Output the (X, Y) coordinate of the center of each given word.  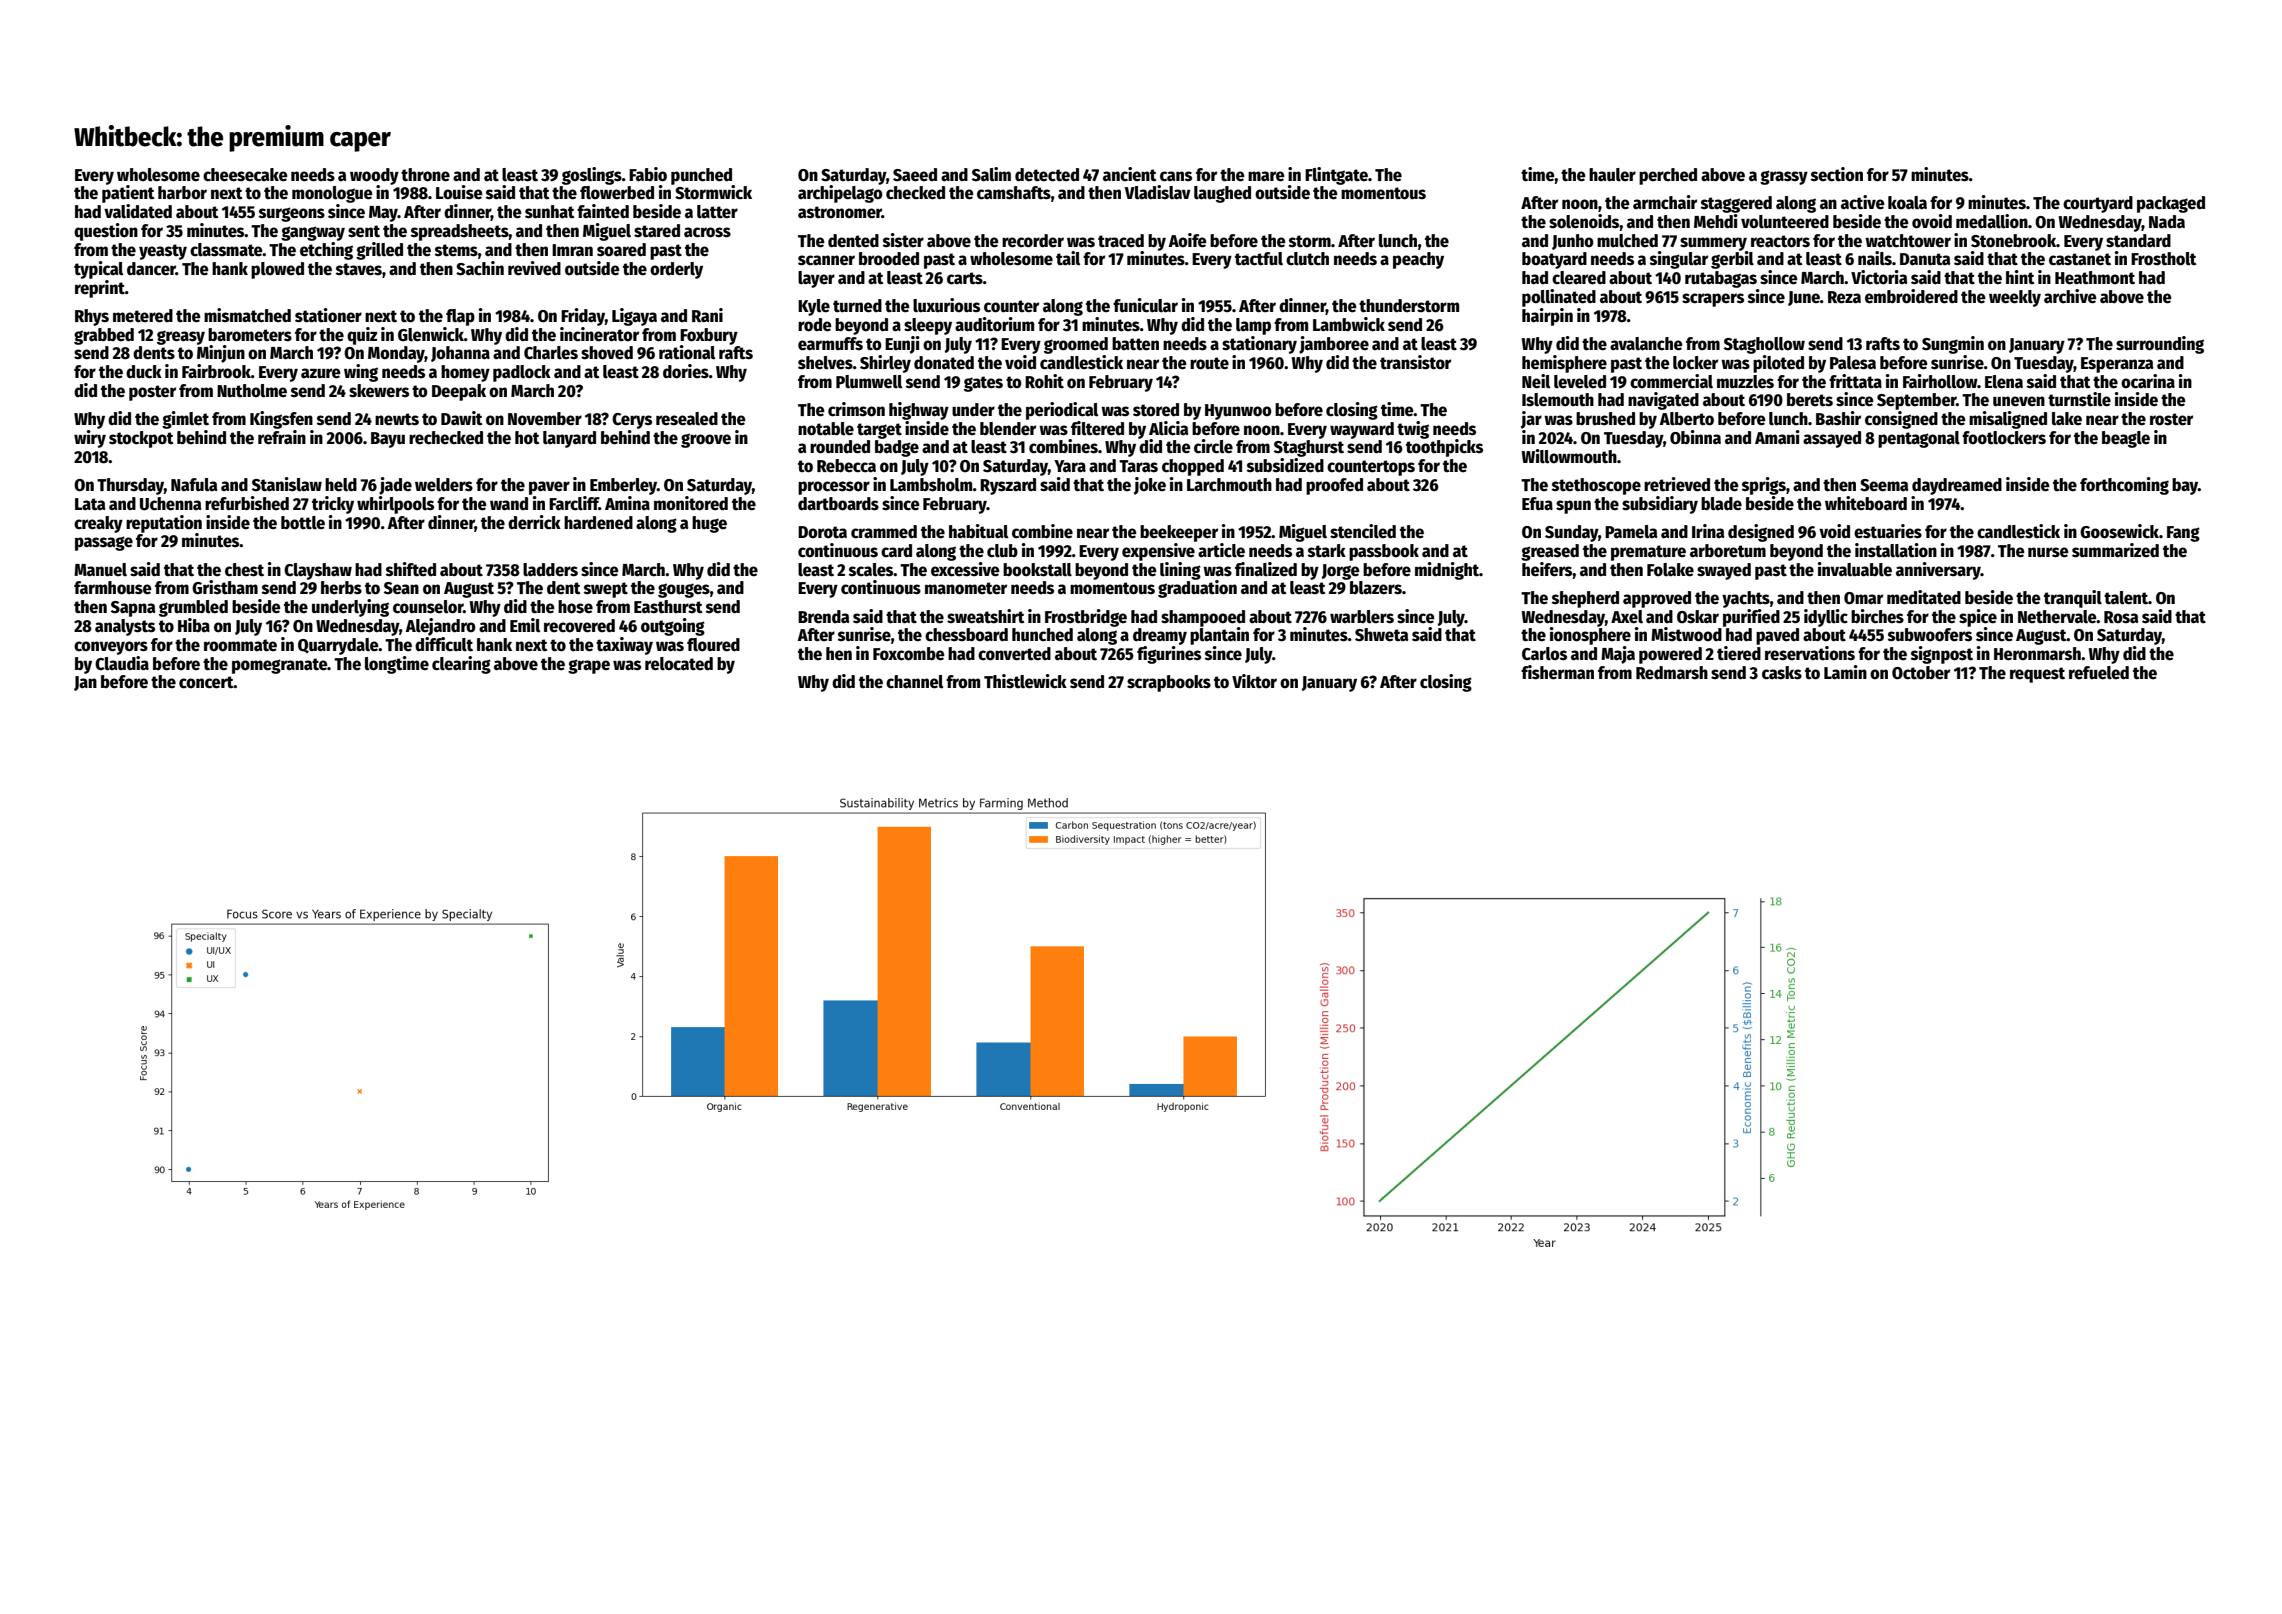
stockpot (141, 439)
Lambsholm (931, 485)
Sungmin (1953, 345)
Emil (525, 625)
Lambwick (1349, 324)
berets (1810, 400)
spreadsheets (460, 232)
